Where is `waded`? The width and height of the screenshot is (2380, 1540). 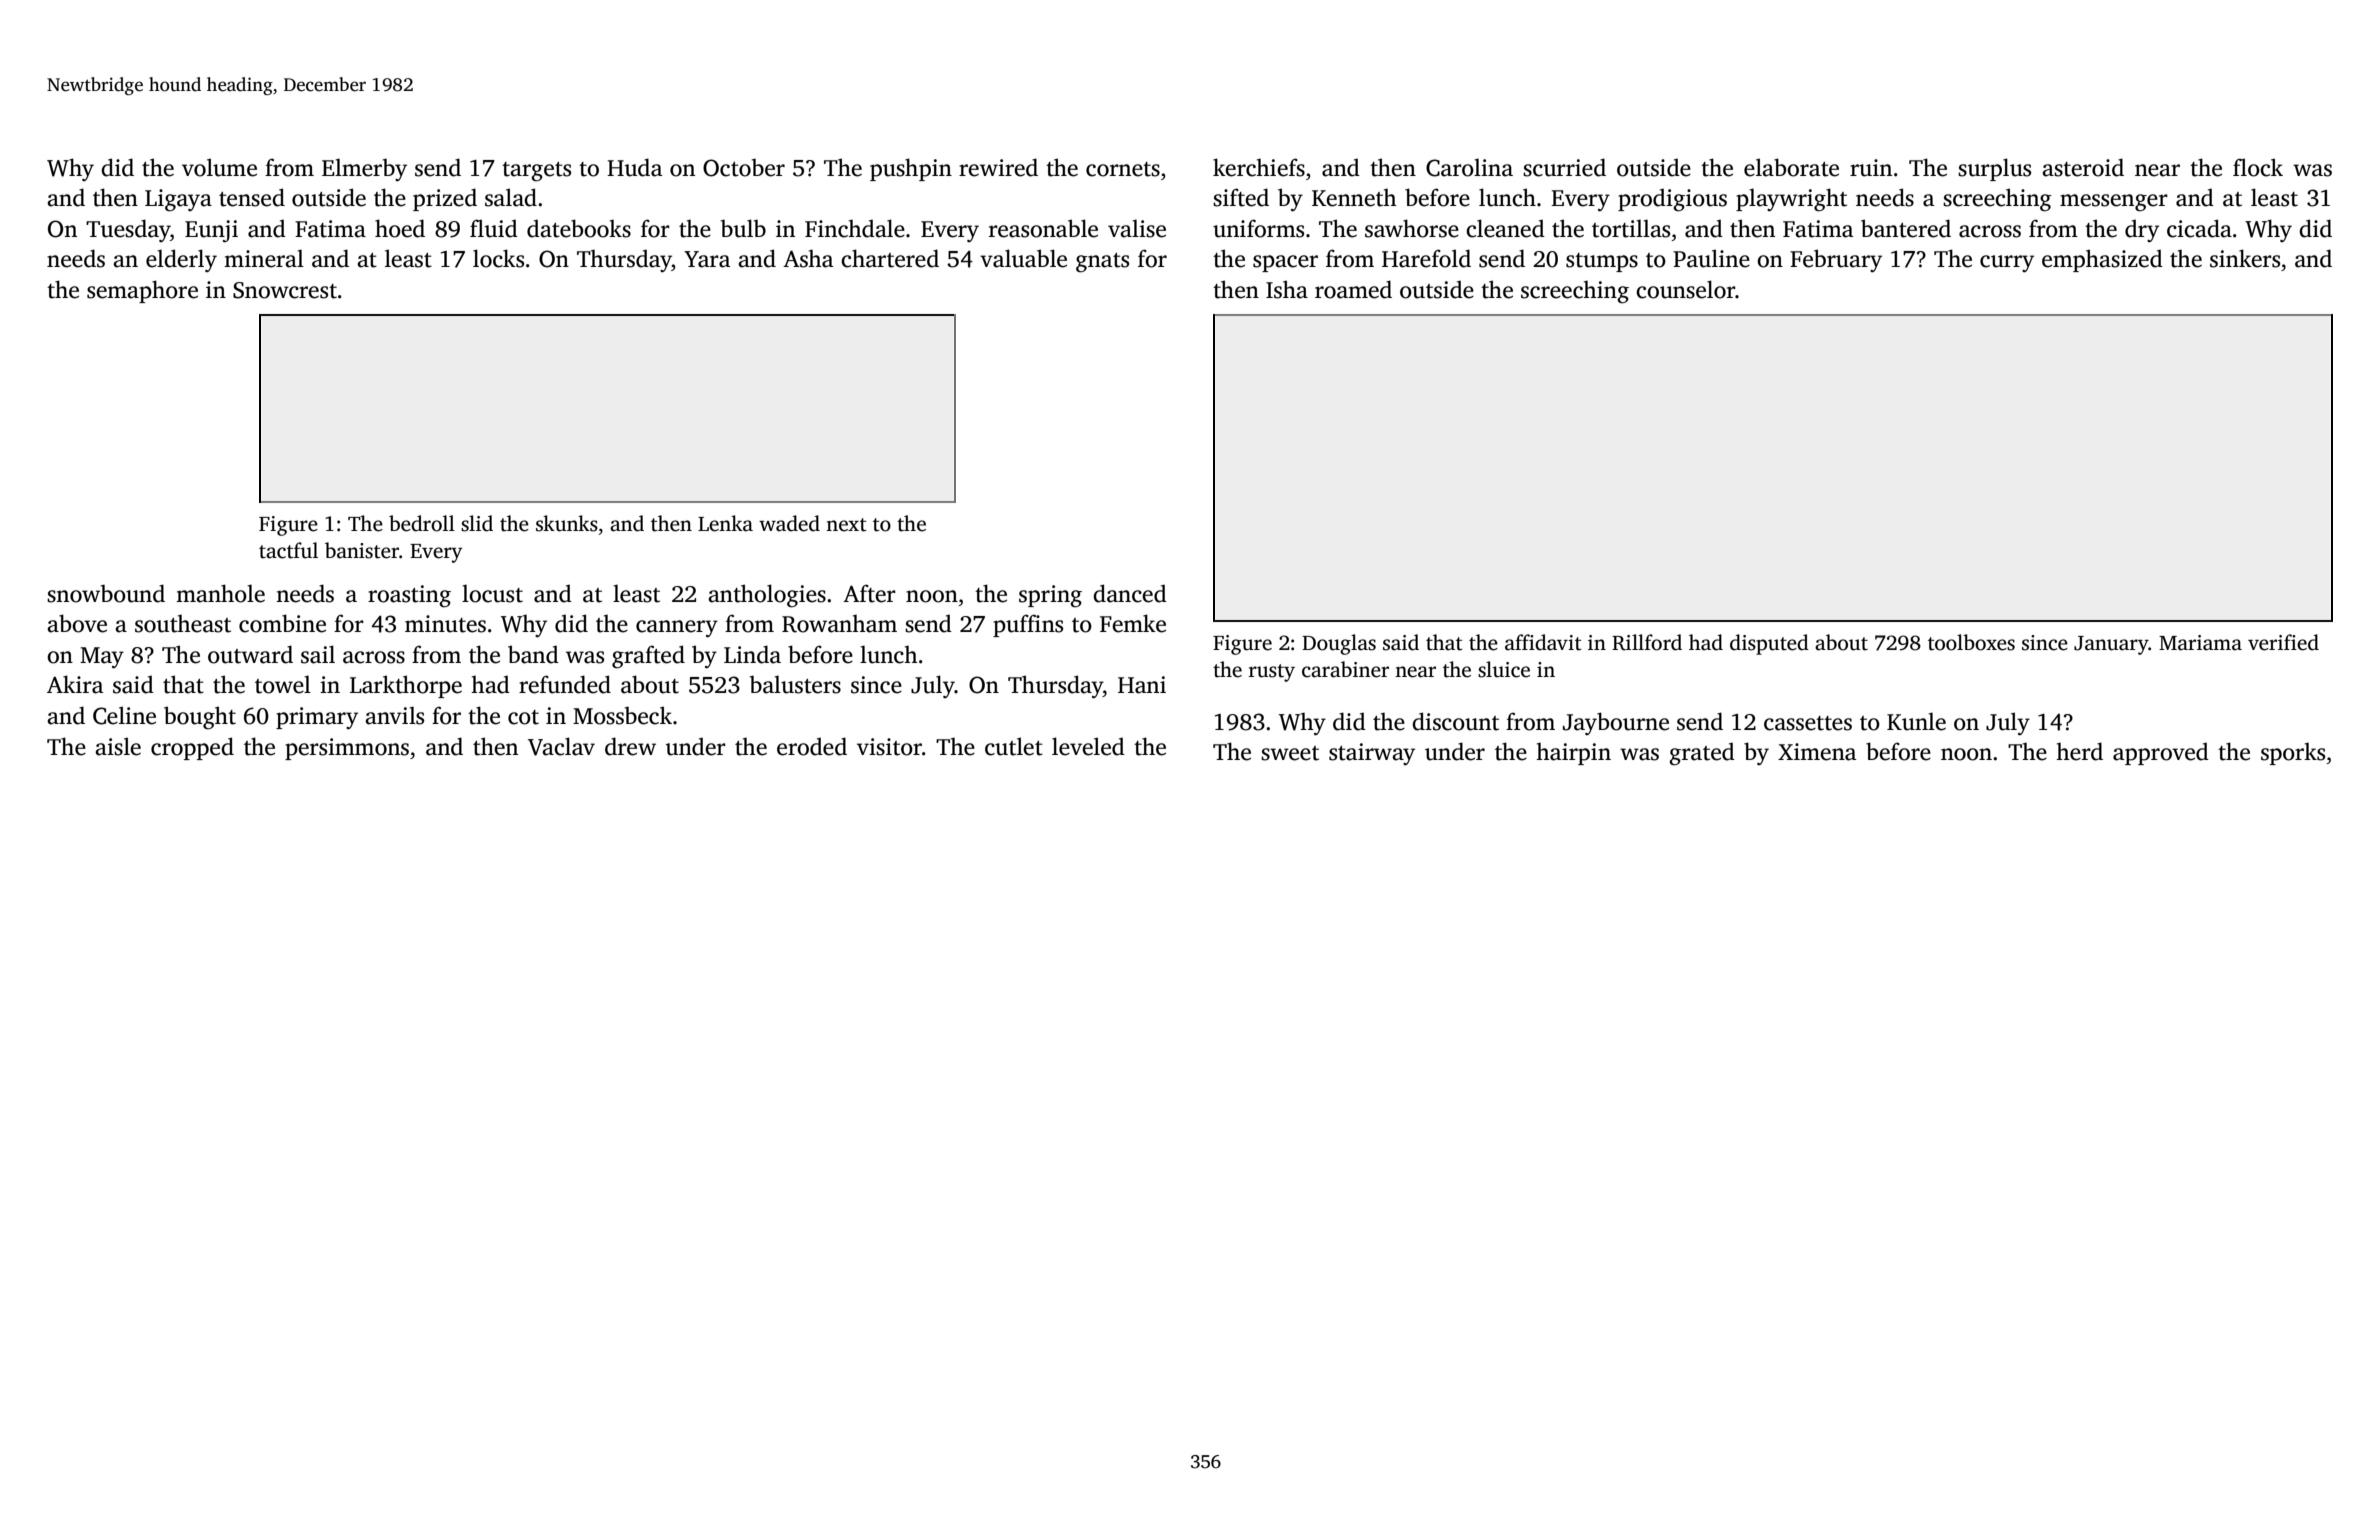 waded is located at coordinates (789, 523).
